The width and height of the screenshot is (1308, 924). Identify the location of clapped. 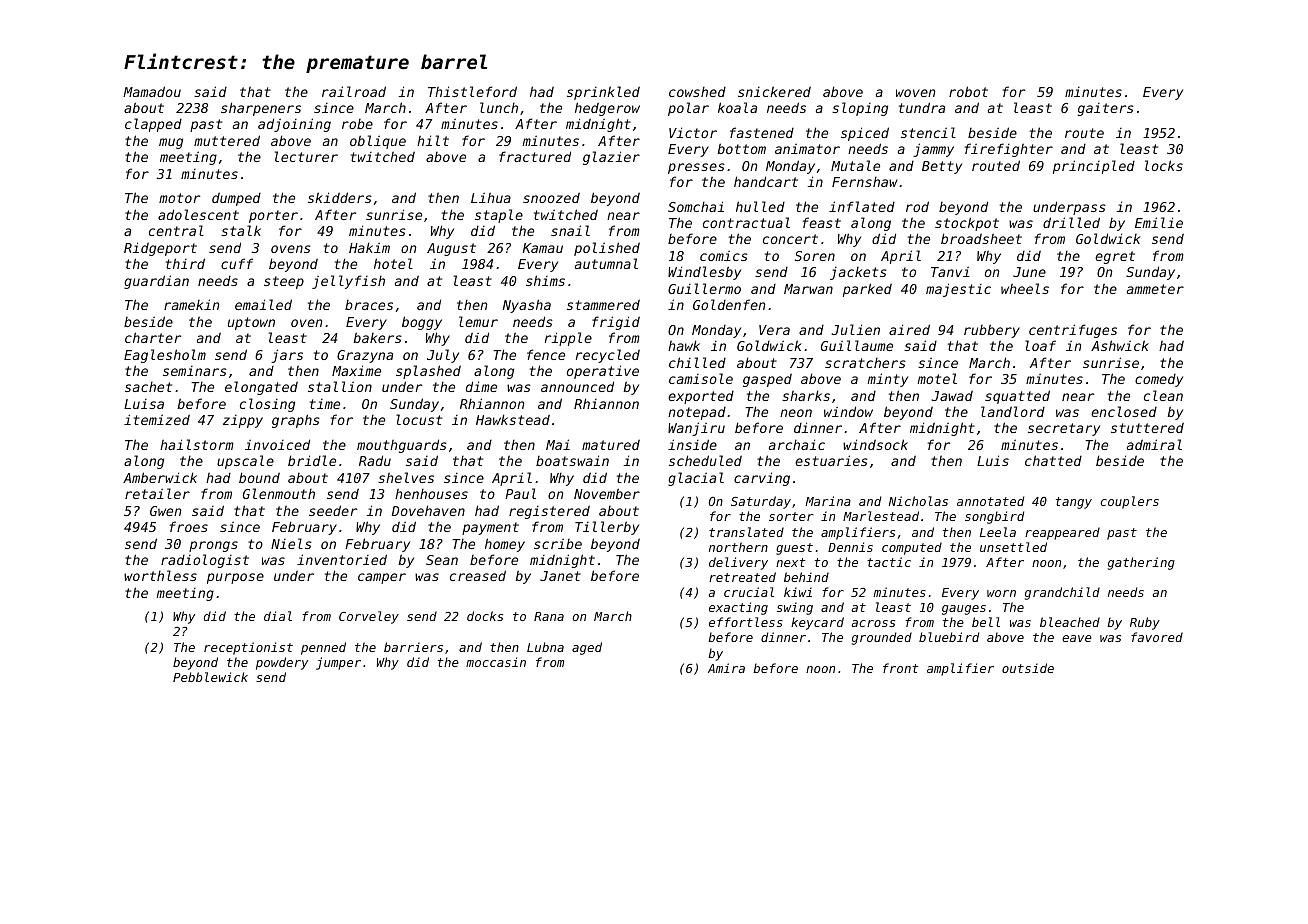
(153, 125).
